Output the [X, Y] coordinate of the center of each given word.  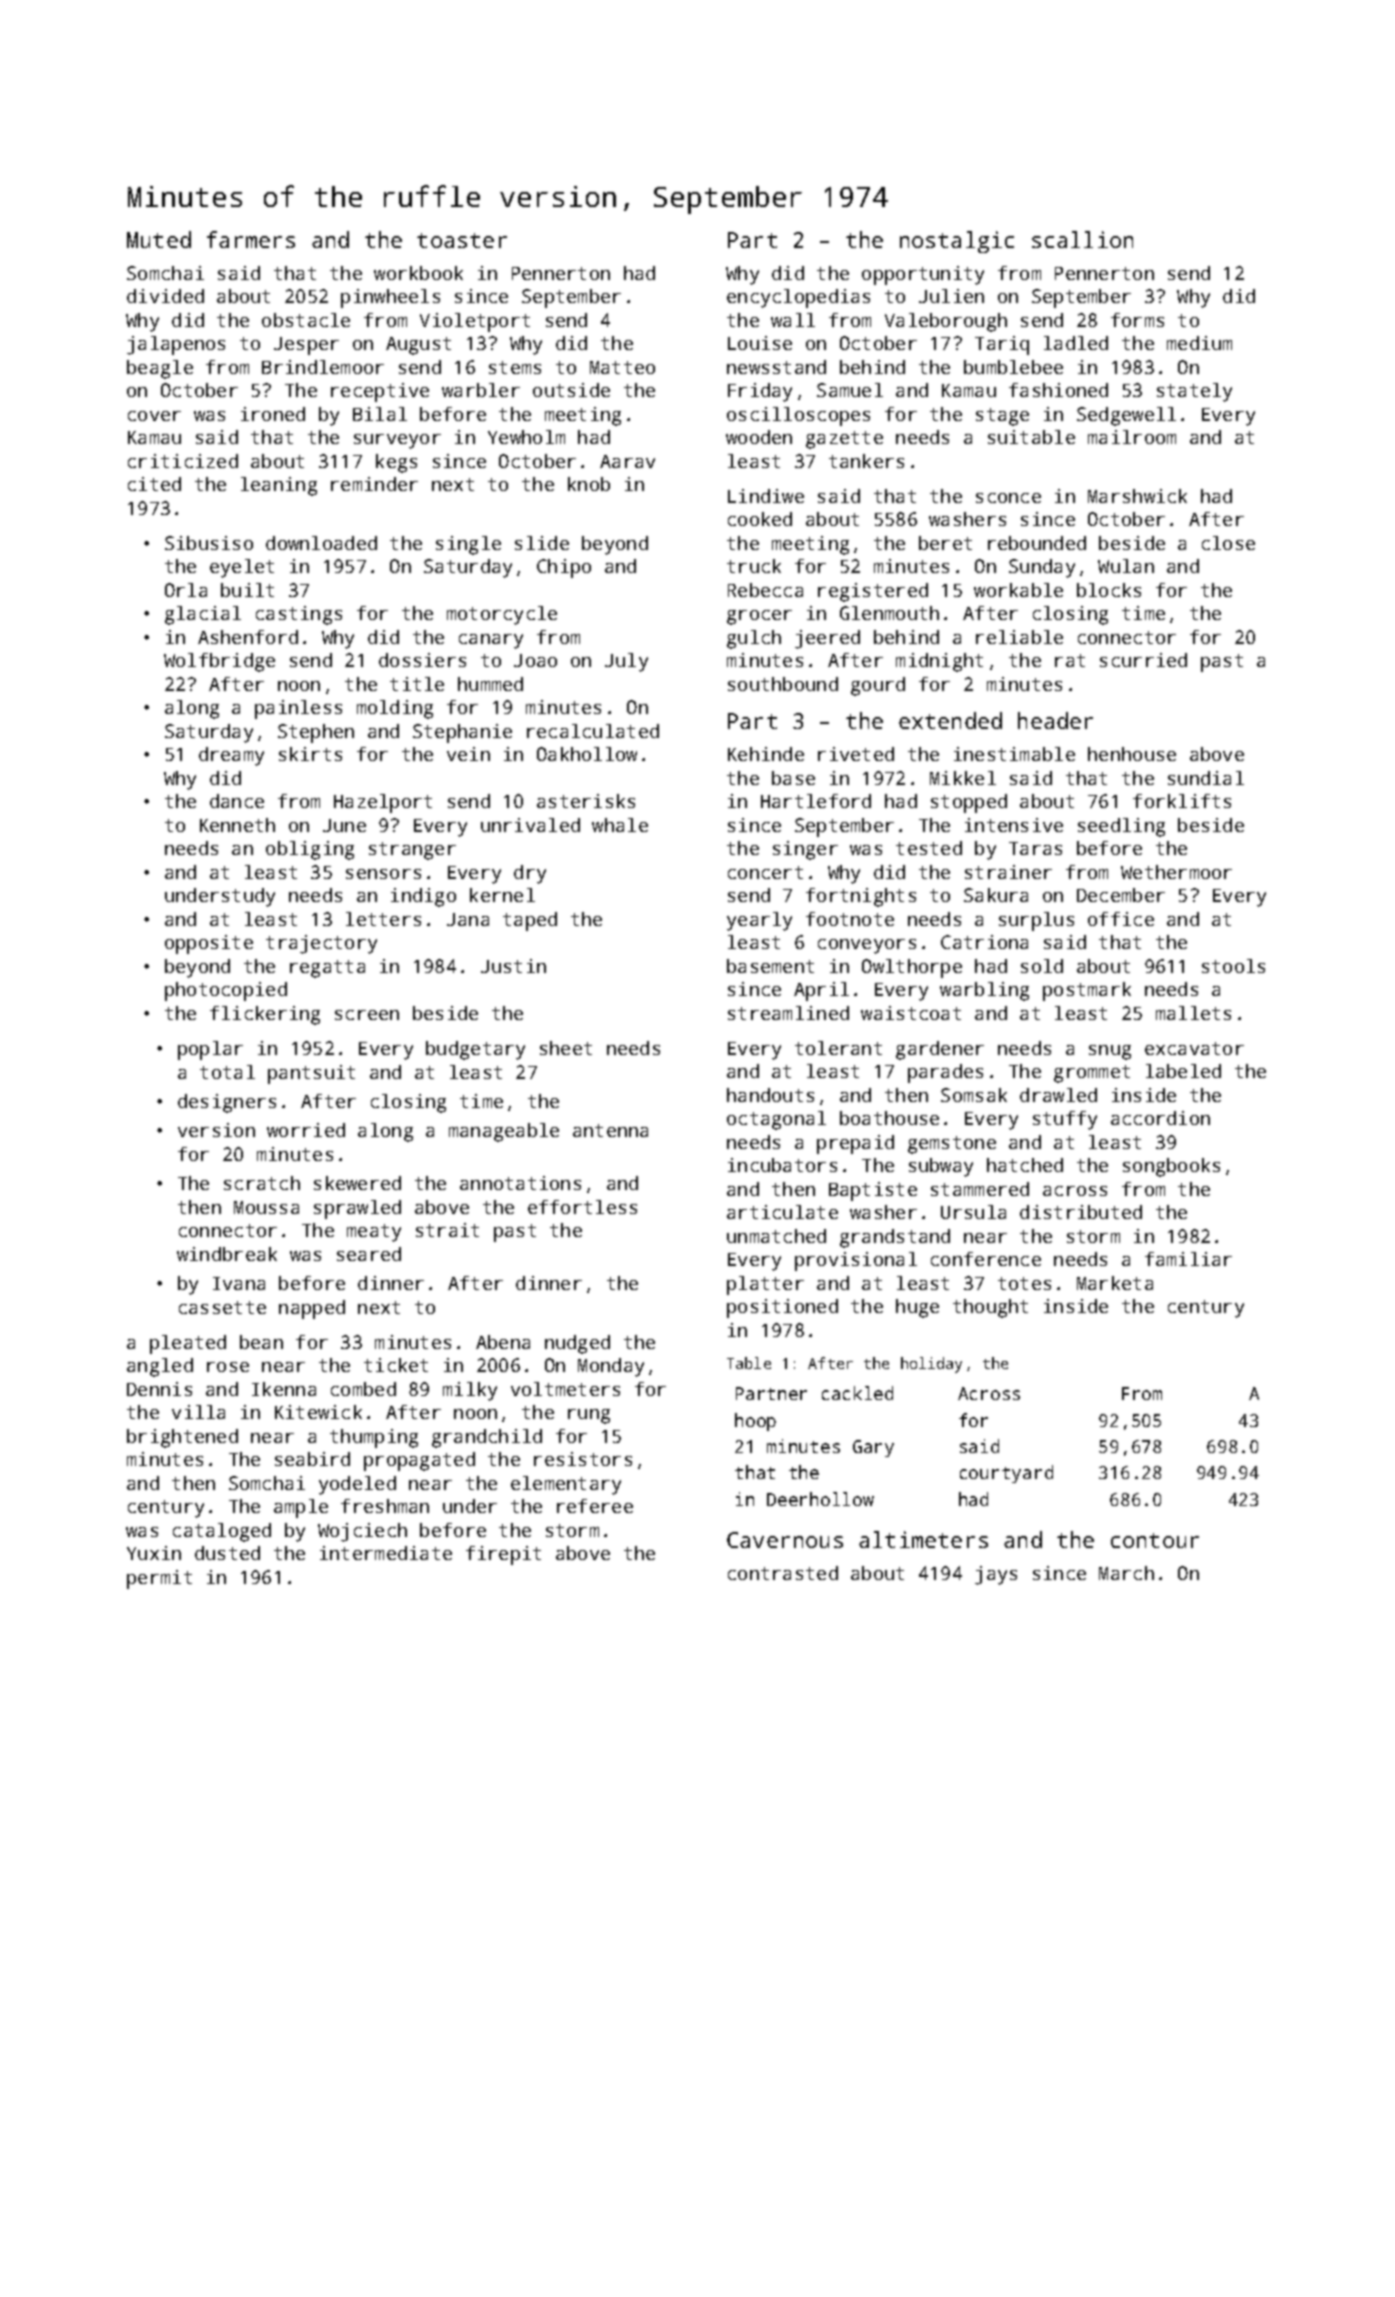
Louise [760, 343]
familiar [1188, 1259]
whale [620, 825]
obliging [310, 850]
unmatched [776, 1236]
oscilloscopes [798, 416]
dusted [227, 1553]
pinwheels [390, 298]
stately [1194, 392]
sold [1042, 966]
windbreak [227, 1254]
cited [154, 484]
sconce [1008, 498]
